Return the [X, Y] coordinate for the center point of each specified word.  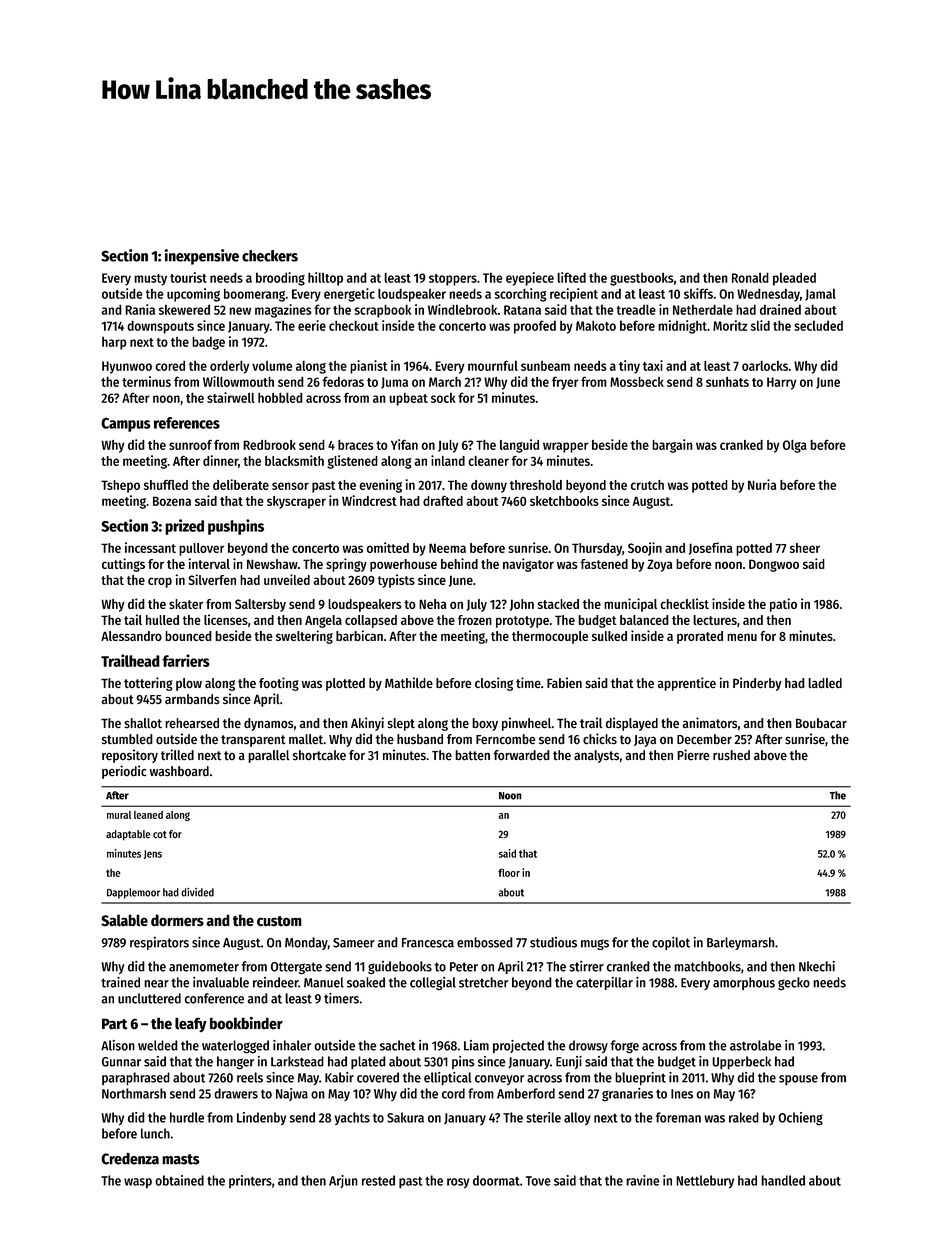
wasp [138, 1183]
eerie [312, 325]
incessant [150, 547]
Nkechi [817, 966]
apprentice [687, 684]
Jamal [820, 294]
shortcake [319, 755]
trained [120, 982]
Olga [795, 446]
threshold [535, 485]
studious [553, 942]
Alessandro [131, 636]
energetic [349, 295]
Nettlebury [705, 1181]
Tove [538, 1181]
